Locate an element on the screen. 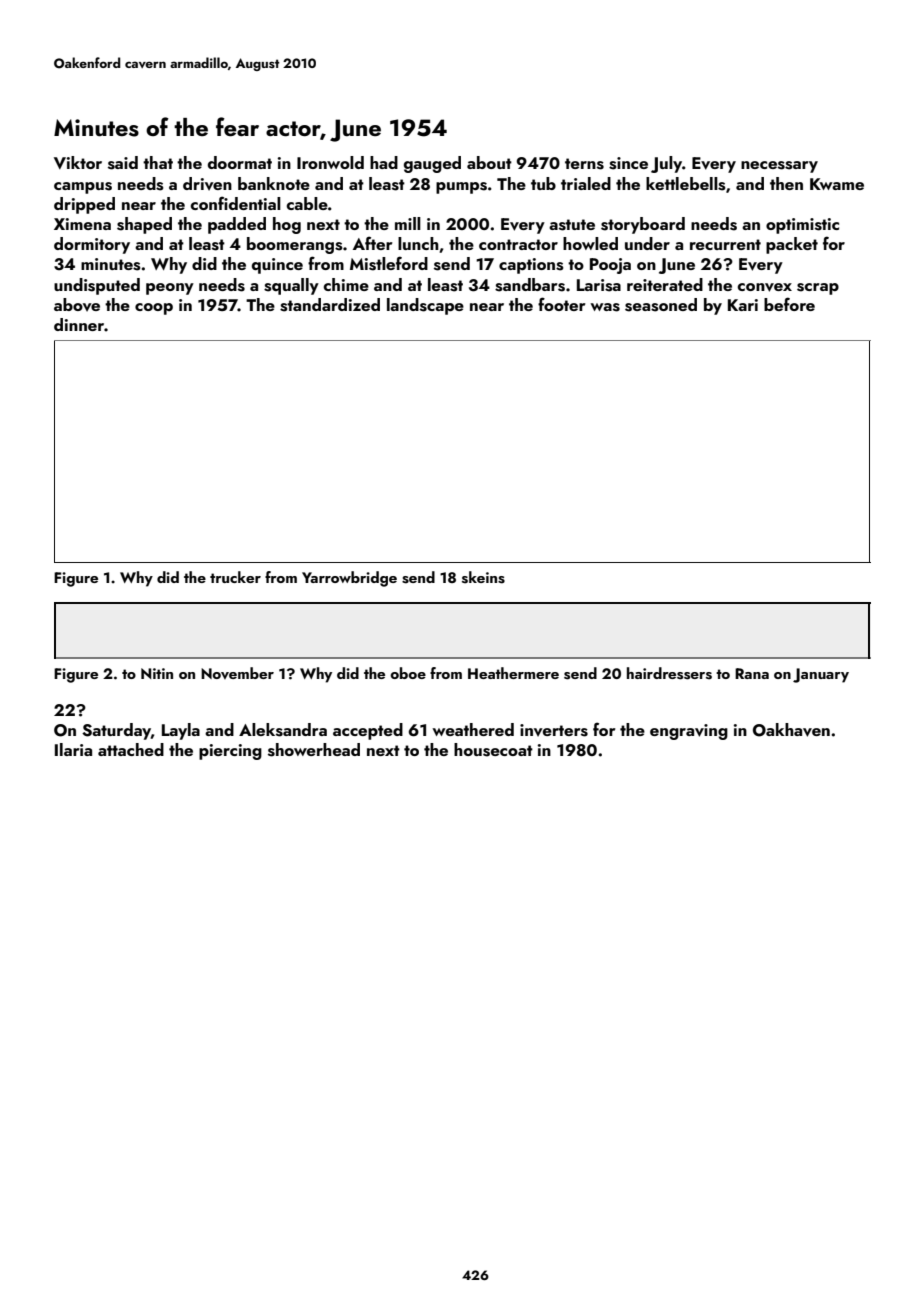 Image resolution: width=924 pixels, height=1308 pixels. dinner is located at coordinates (79, 324).
